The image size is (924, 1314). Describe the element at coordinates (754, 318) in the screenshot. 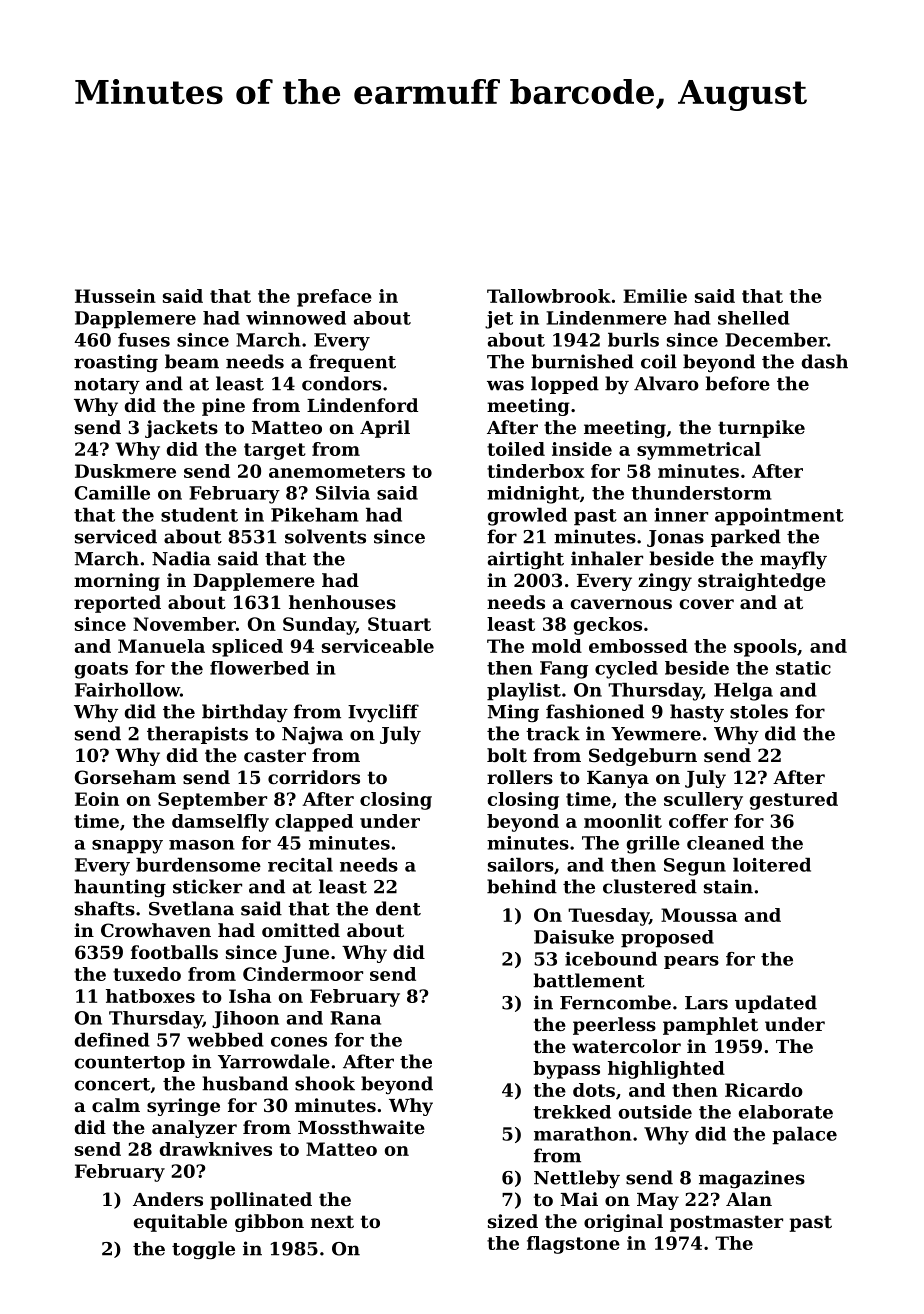

I see `shelled` at that location.
